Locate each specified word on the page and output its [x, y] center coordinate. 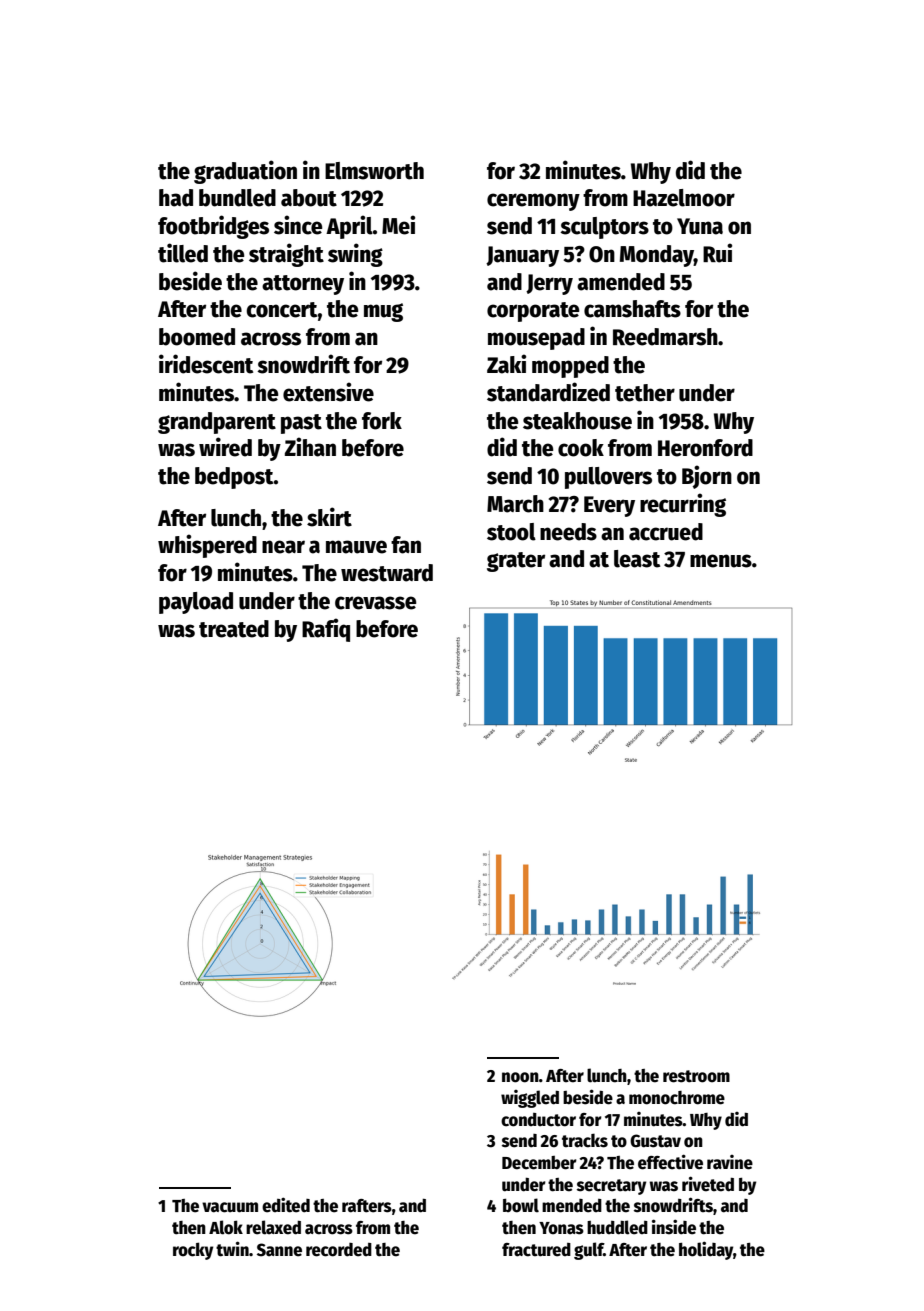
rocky [193, 1251]
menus [721, 561]
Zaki [506, 364]
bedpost [234, 478]
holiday [706, 1250]
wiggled [530, 1099]
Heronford [705, 448]
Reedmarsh [665, 337]
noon [520, 1077]
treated [234, 629]
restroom [696, 1076]
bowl [521, 1205]
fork [382, 421]
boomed [197, 337]
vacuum [230, 1207]
